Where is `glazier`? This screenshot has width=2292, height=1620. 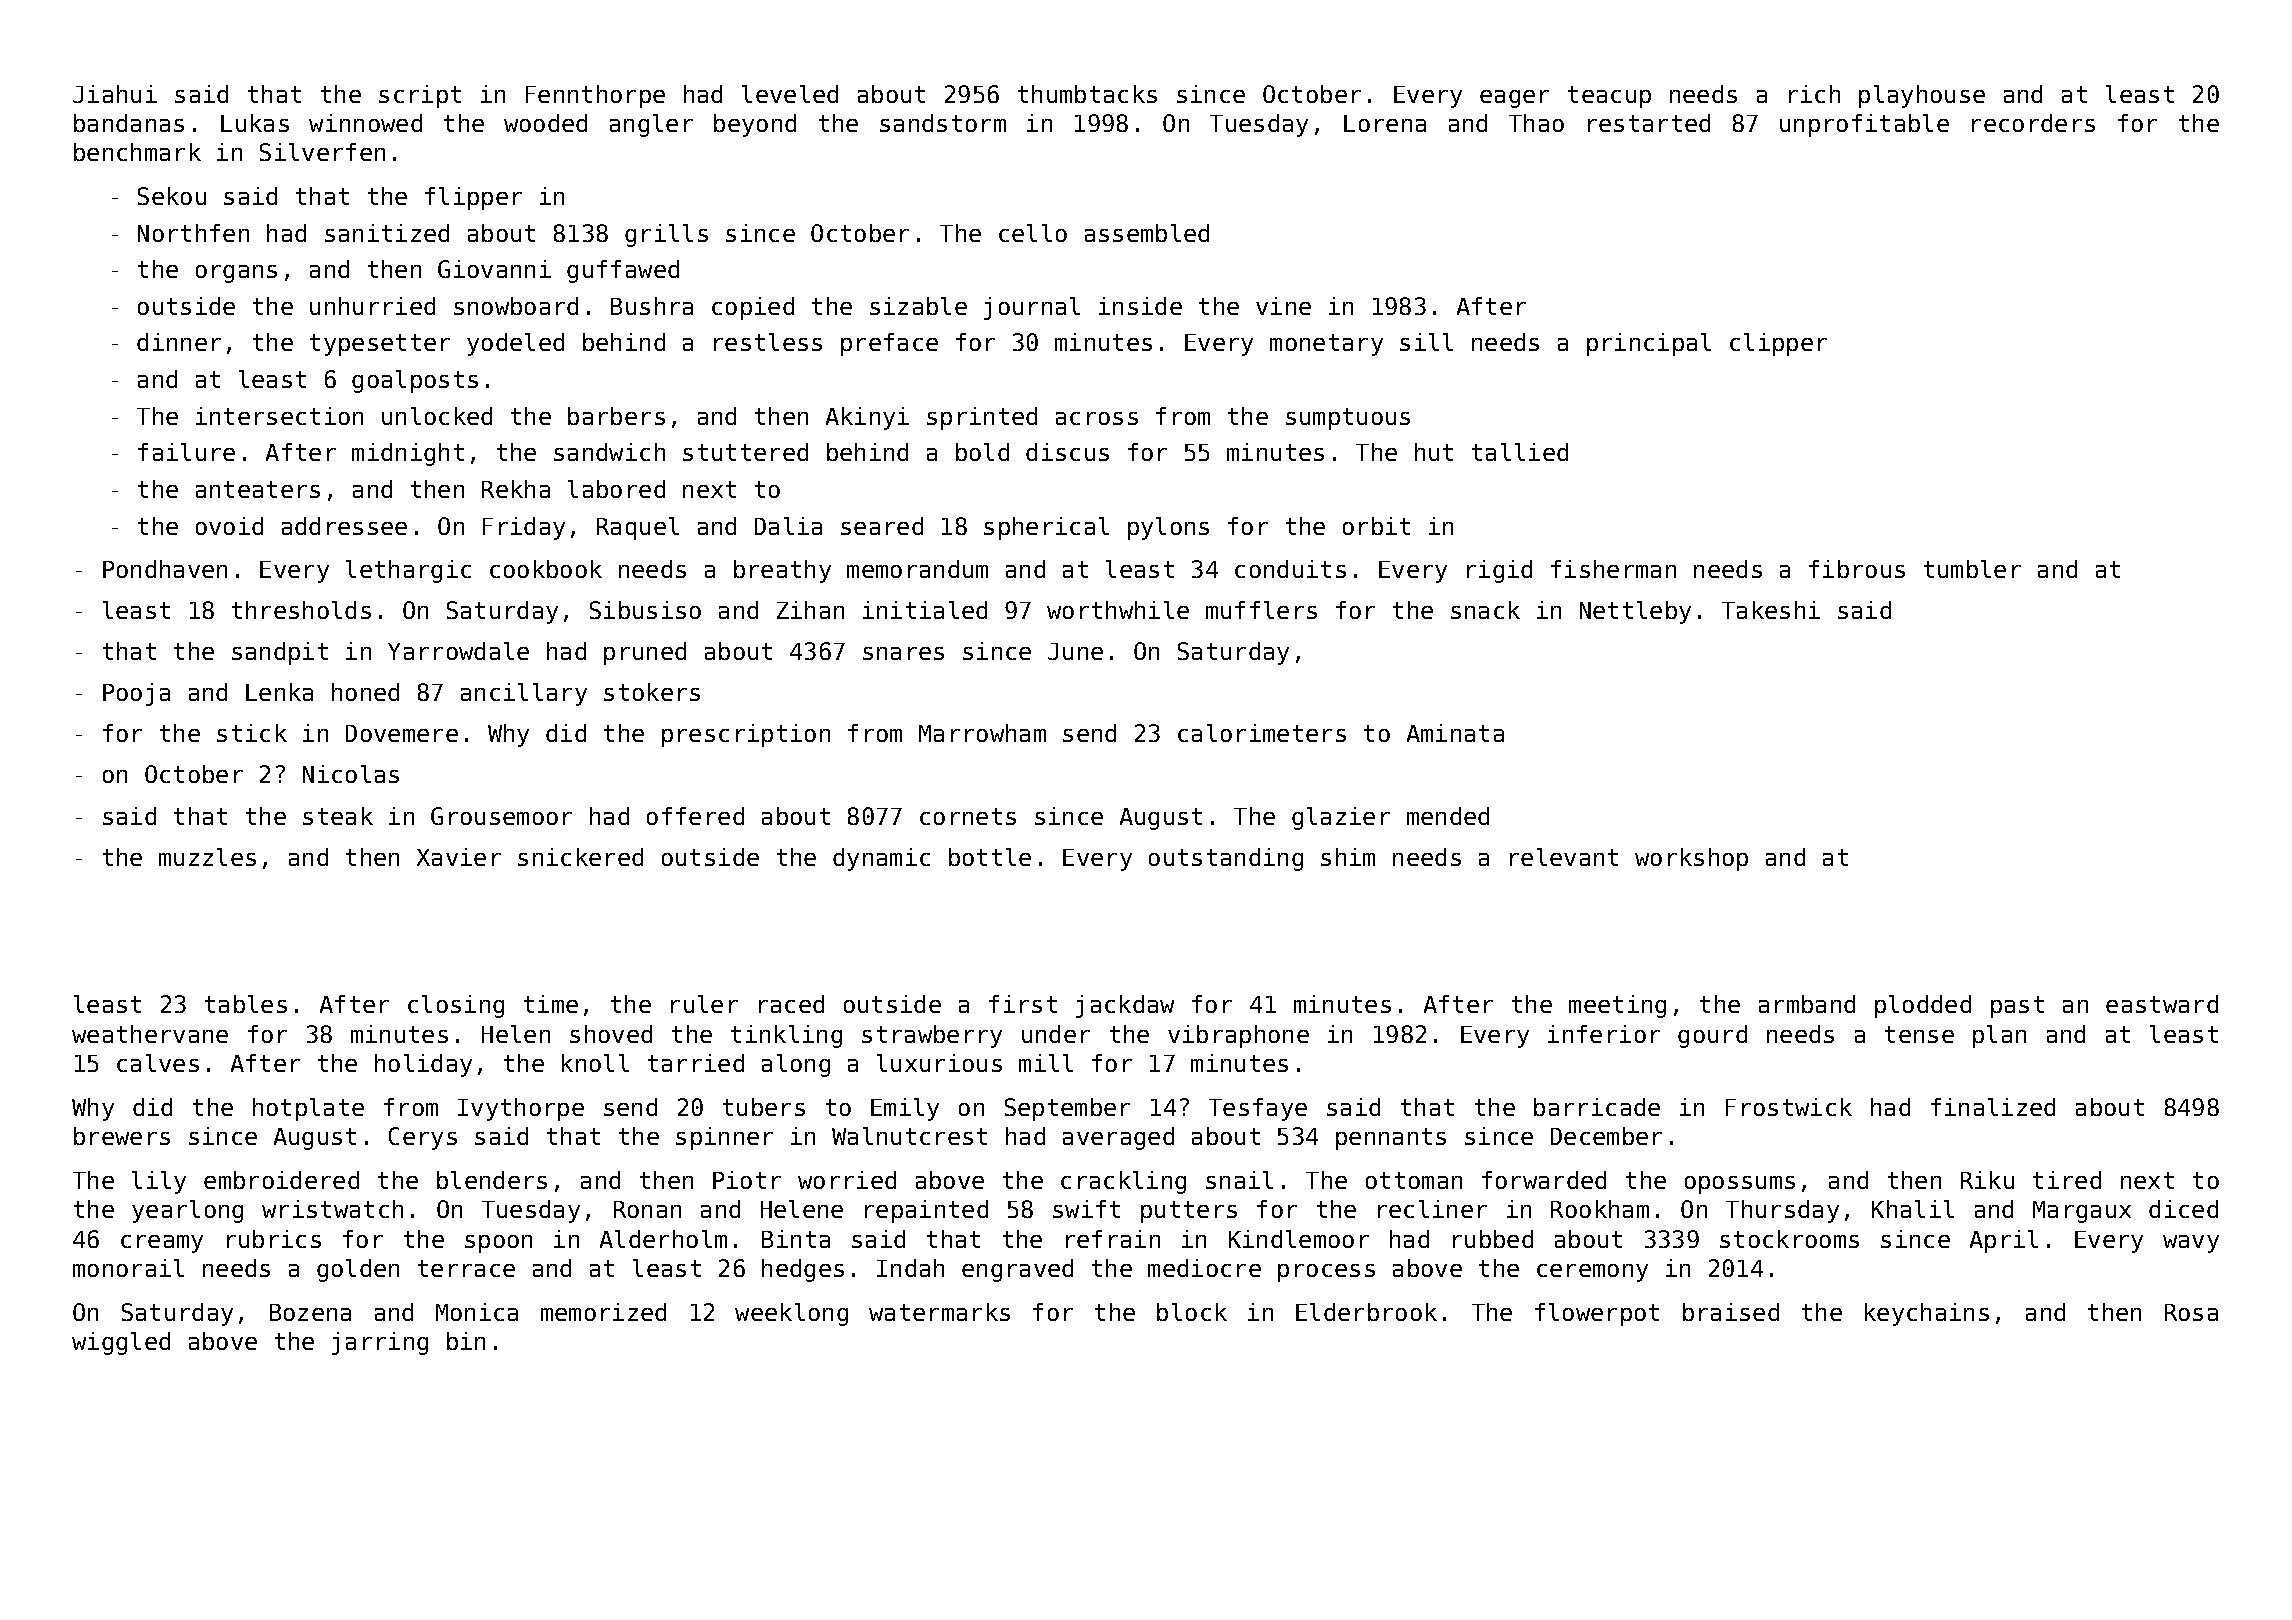
glazier is located at coordinates (1341, 818).
